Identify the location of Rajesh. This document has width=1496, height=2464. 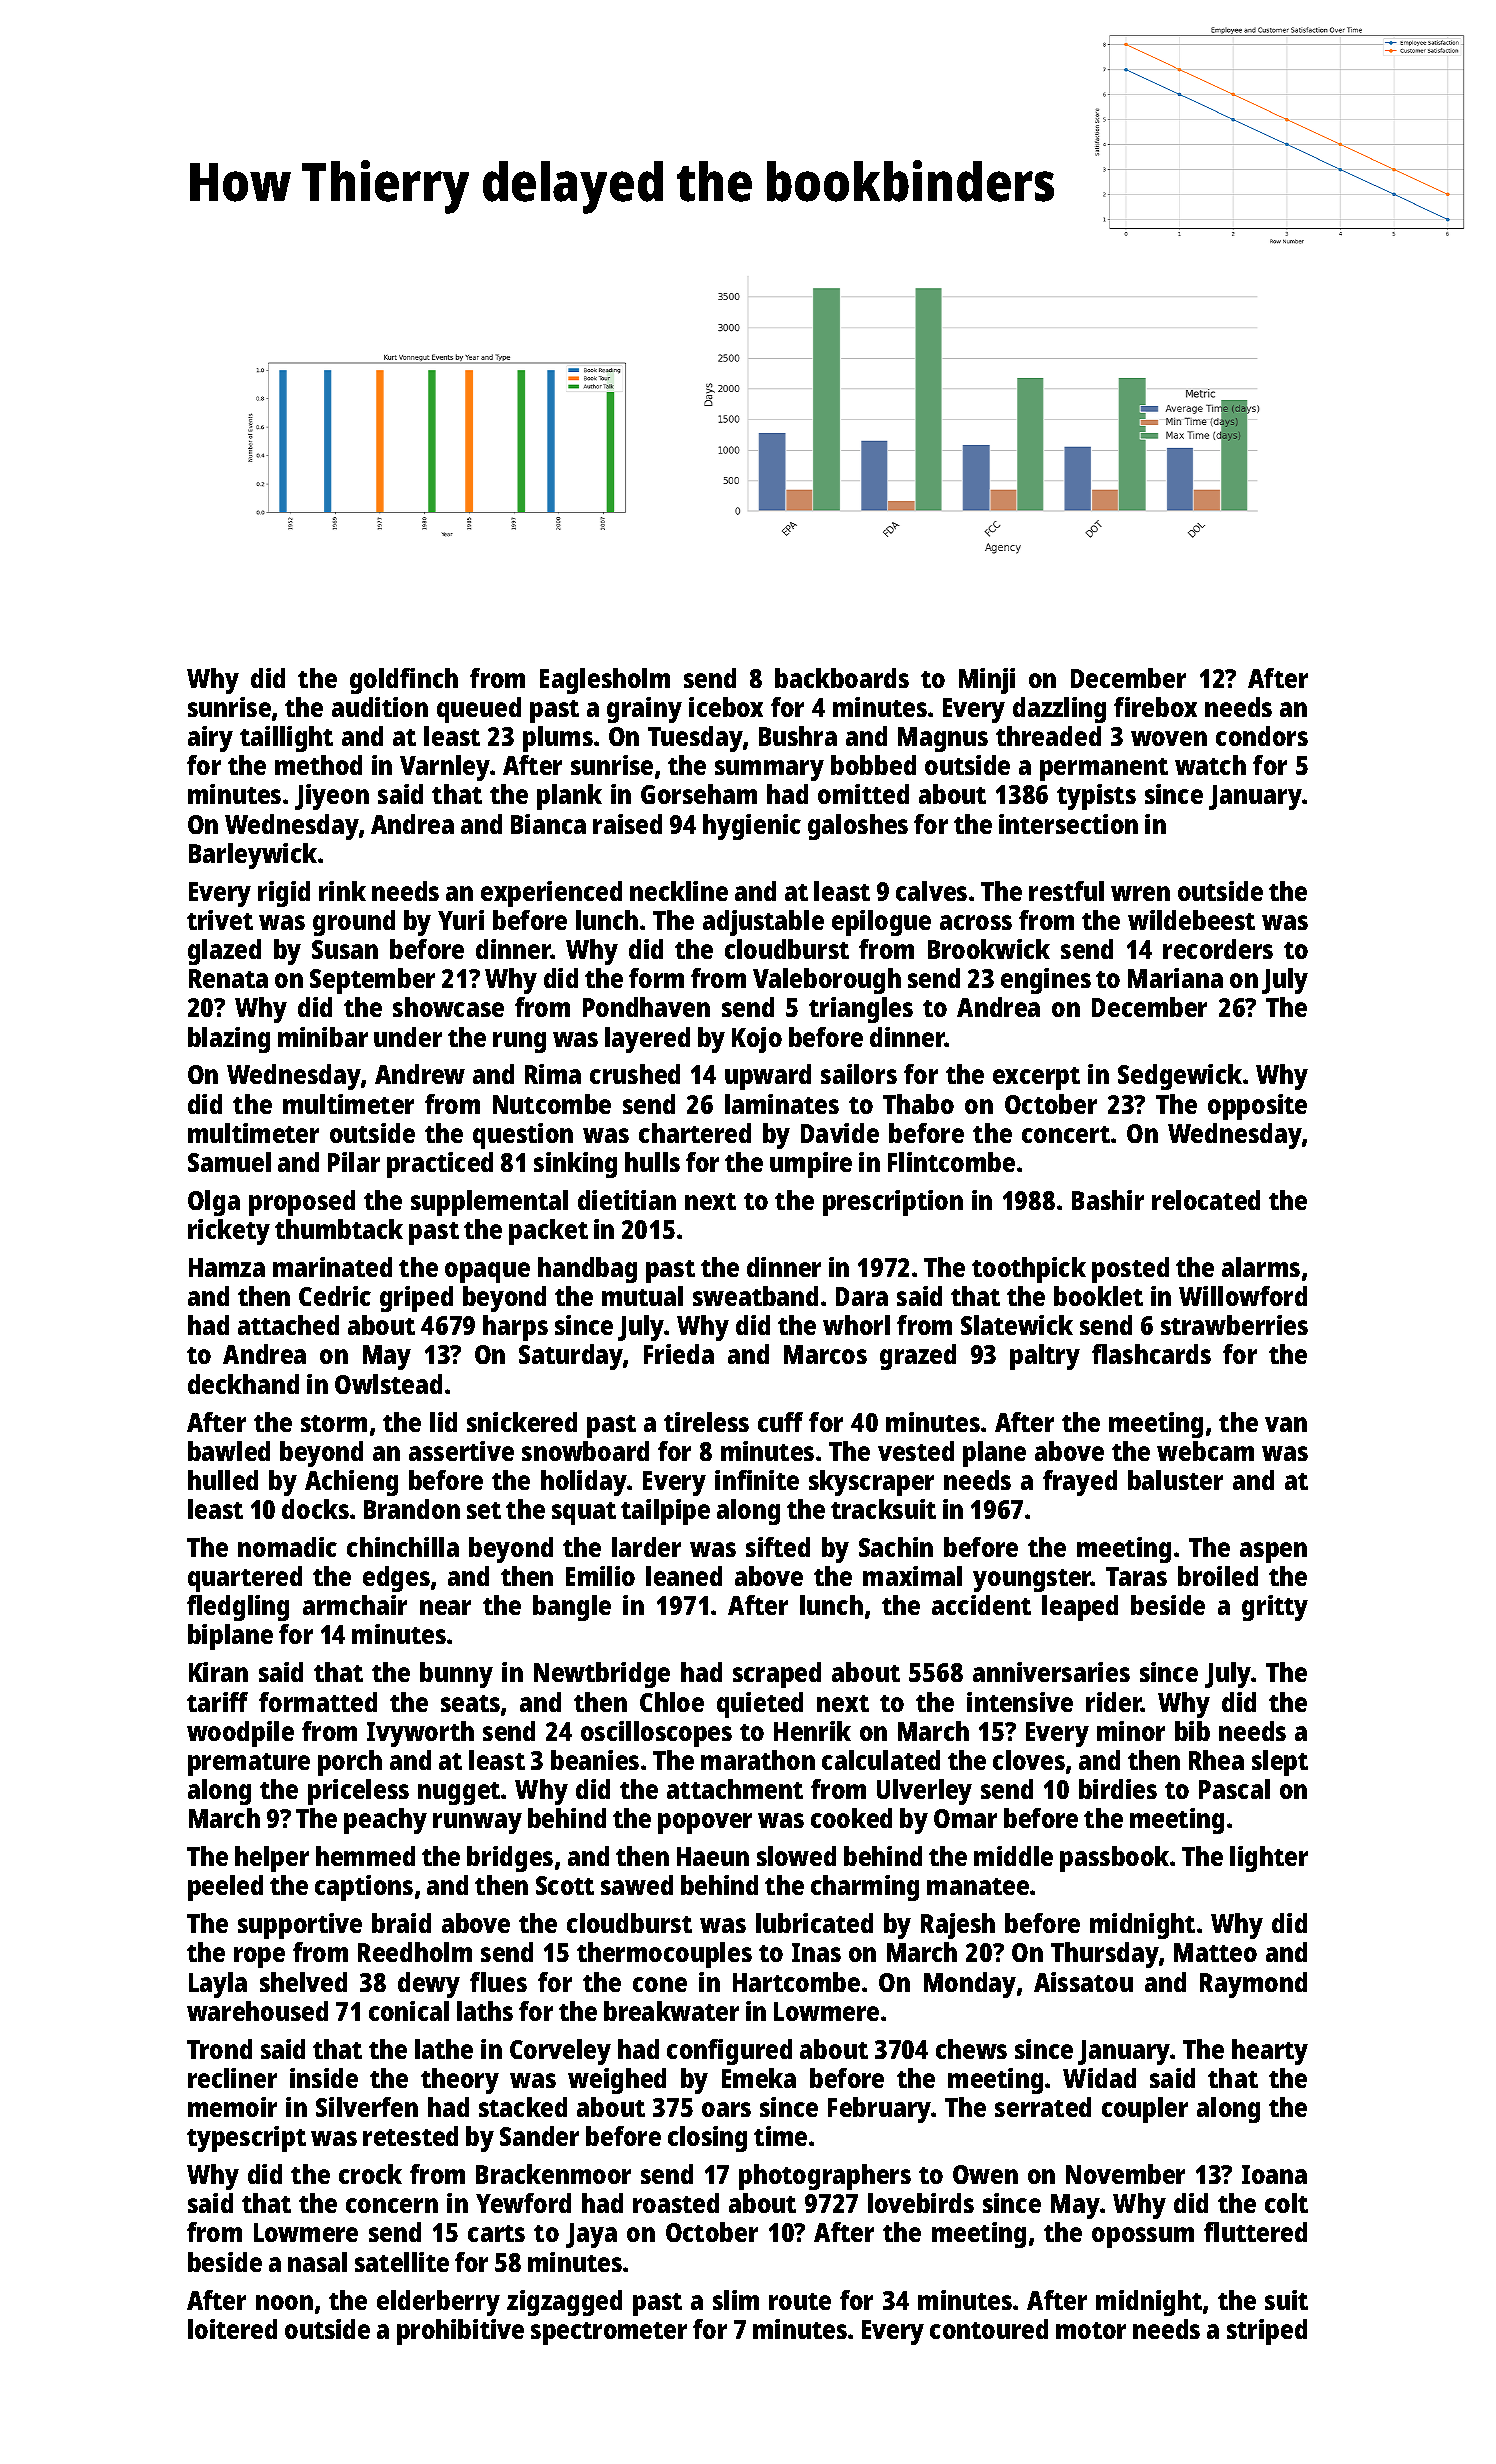
(958, 1926).
